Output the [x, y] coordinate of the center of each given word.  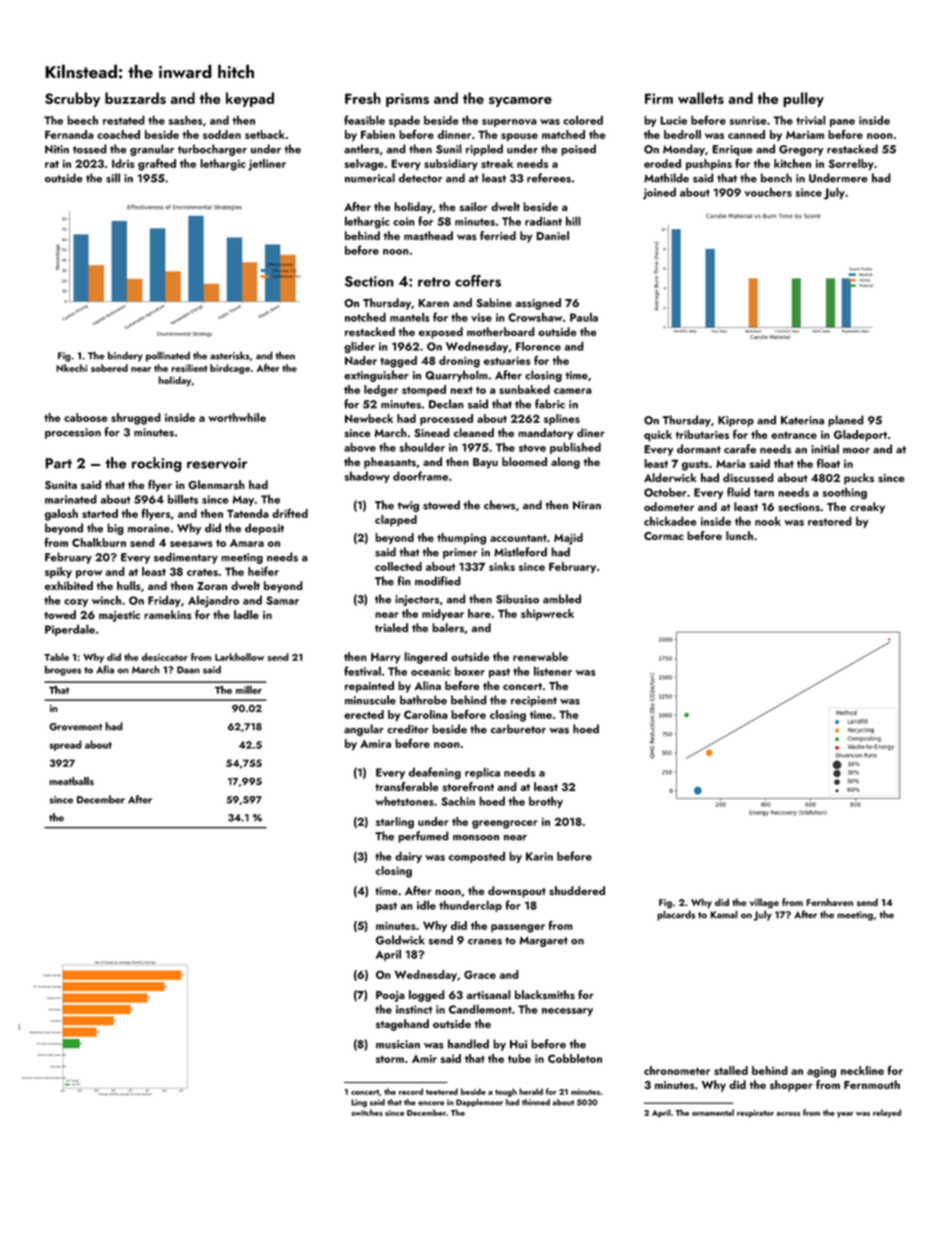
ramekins [168, 615]
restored [830, 521]
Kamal [724, 914]
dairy [408, 857]
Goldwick [400, 940]
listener [553, 671]
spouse [519, 137]
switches [367, 1112]
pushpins [709, 165]
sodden [222, 134]
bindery [125, 356]
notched [365, 317]
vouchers [768, 192]
